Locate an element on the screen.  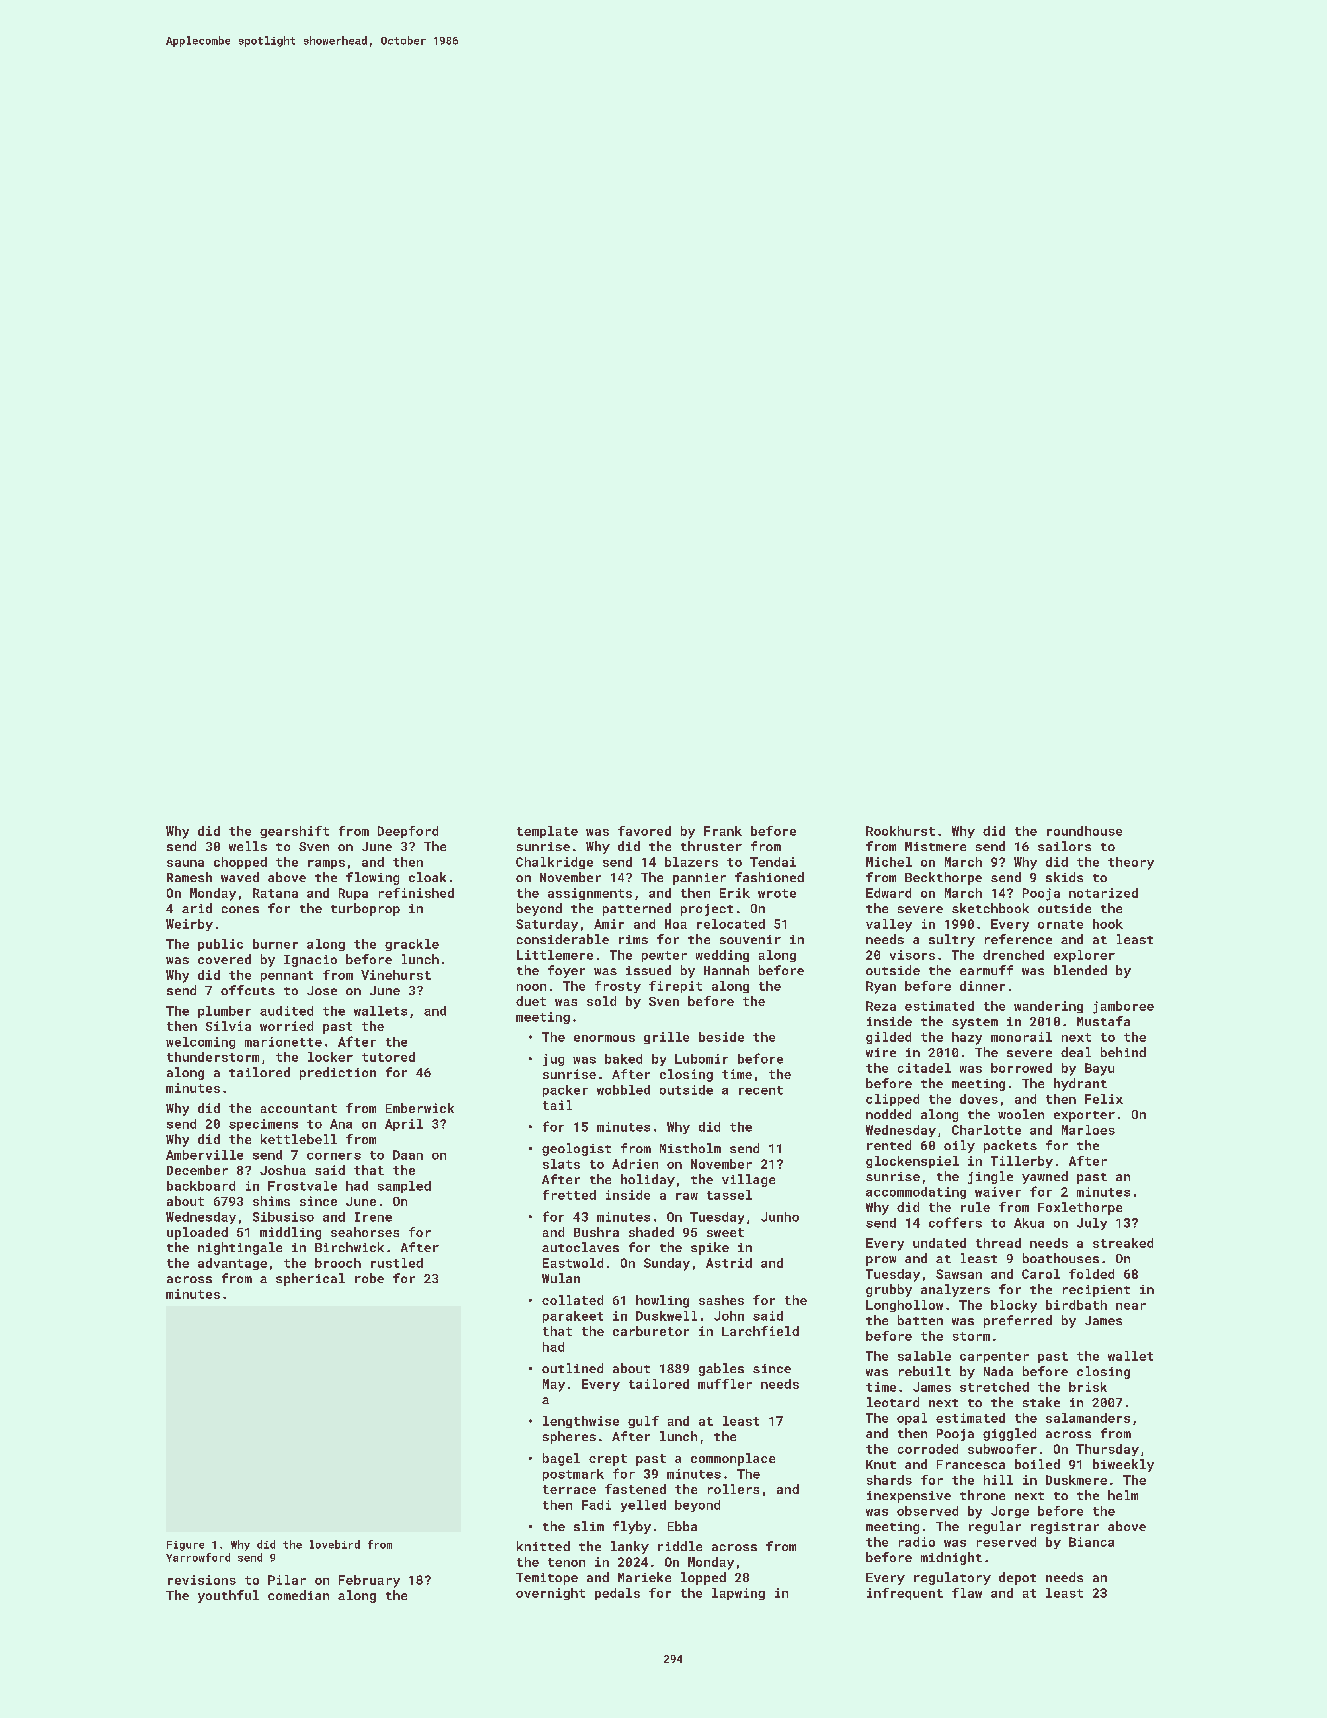
roundhouse is located at coordinates (1084, 831).
